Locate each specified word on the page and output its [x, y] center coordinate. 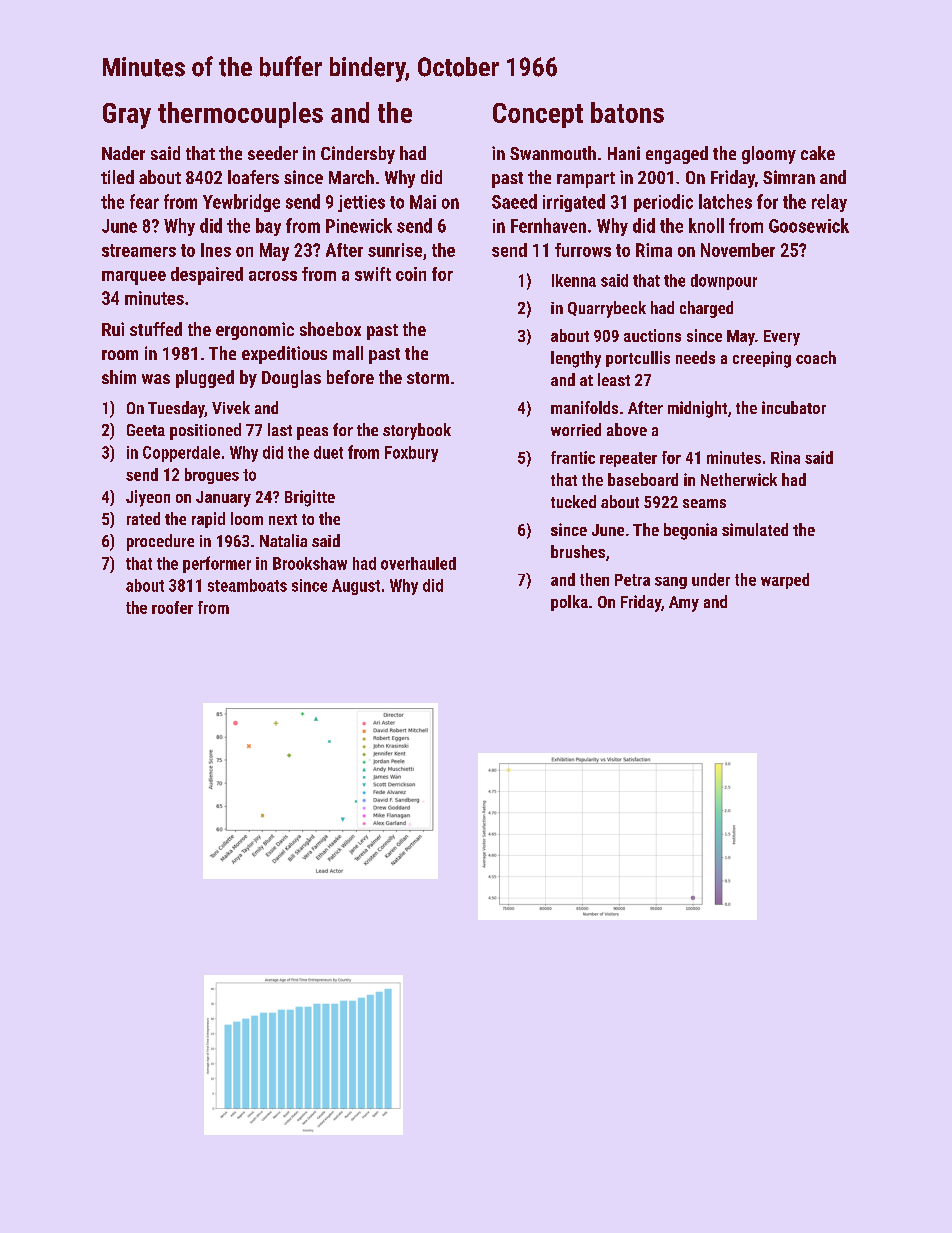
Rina [785, 457]
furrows [583, 250]
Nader [123, 153]
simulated [755, 529]
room [120, 355]
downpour [724, 282]
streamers [139, 250]
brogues [212, 476]
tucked [573, 501]
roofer [172, 607]
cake [818, 153]
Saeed [514, 201]
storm [428, 378]
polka [569, 603]
